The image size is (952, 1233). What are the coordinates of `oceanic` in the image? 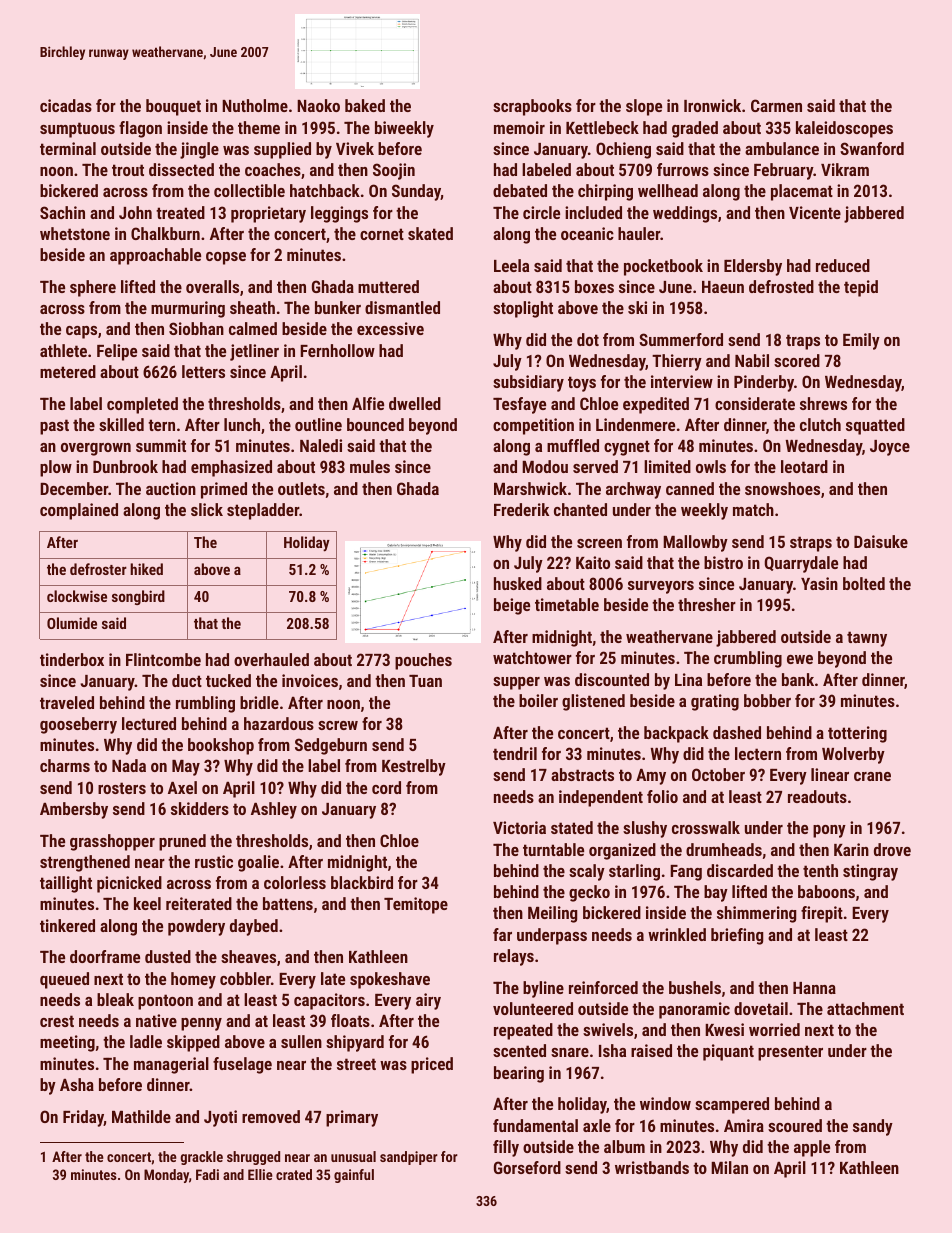 It's located at (587, 233).
